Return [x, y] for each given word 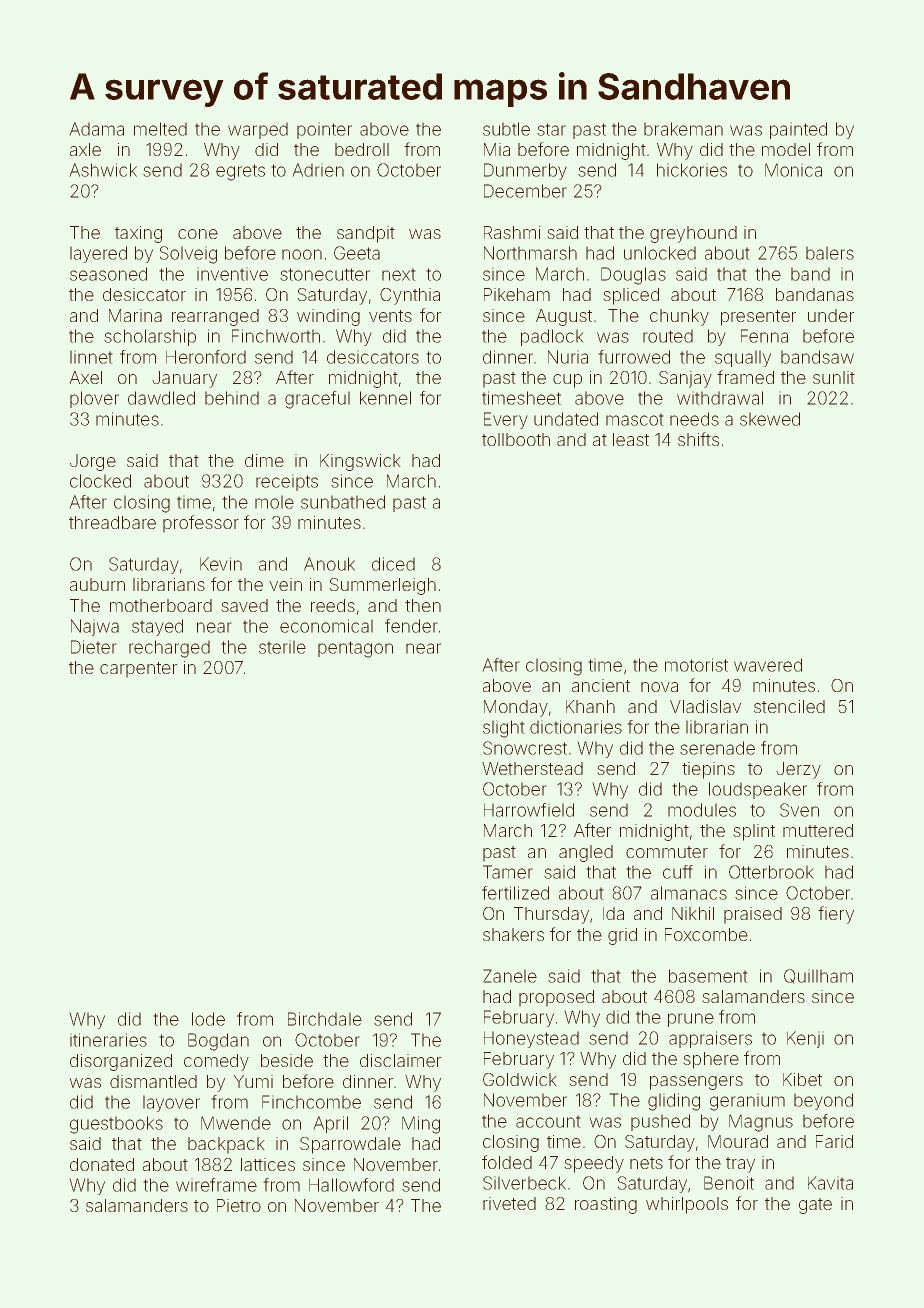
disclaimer [400, 1060]
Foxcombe [706, 934]
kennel [385, 398]
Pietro [239, 1205]
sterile [282, 647]
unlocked [660, 253]
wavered [768, 665]
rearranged [215, 317]
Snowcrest [525, 748]
